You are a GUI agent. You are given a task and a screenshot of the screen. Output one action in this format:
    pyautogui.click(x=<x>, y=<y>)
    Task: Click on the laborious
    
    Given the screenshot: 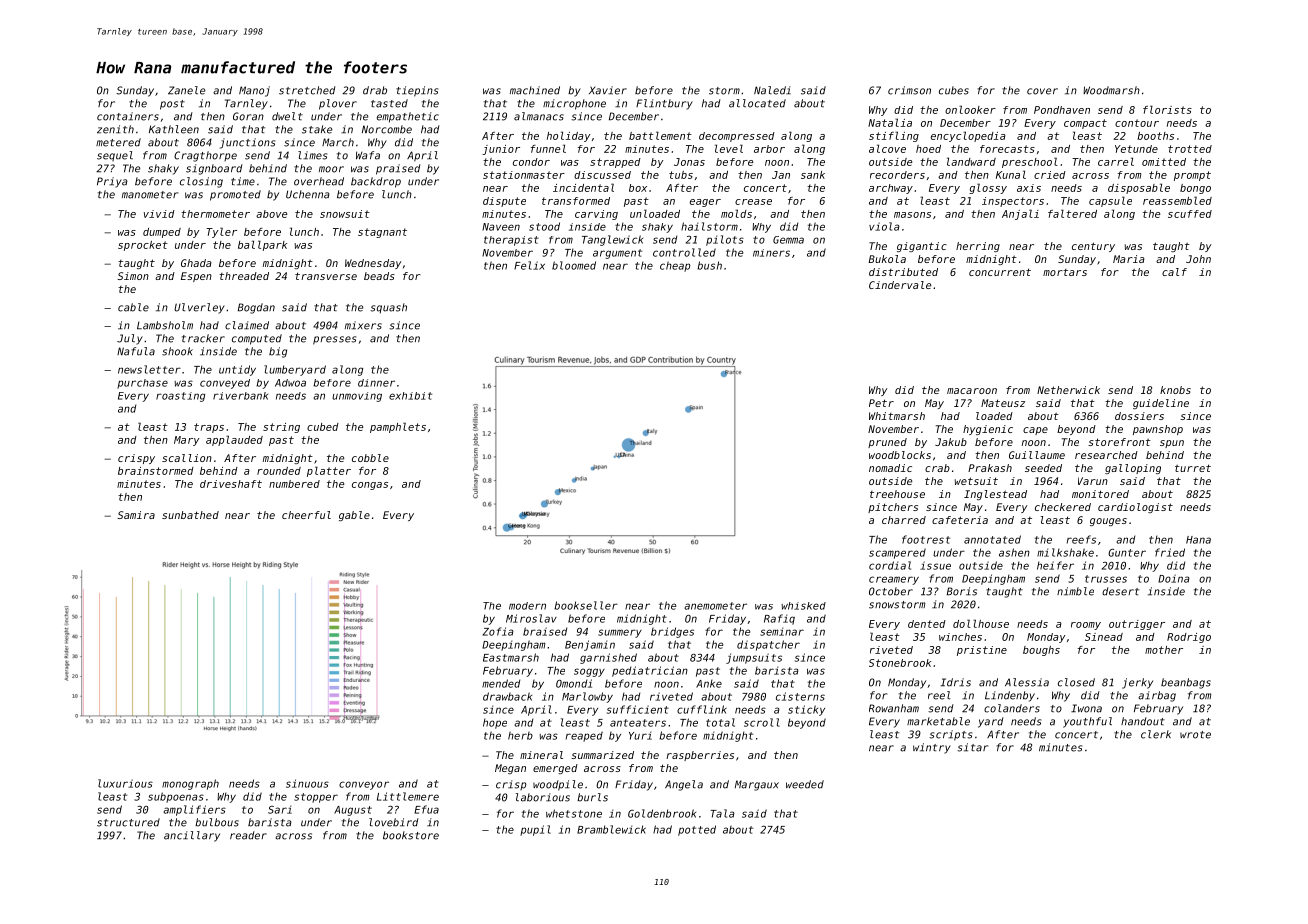 What is the action you would take?
    pyautogui.click(x=543, y=797)
